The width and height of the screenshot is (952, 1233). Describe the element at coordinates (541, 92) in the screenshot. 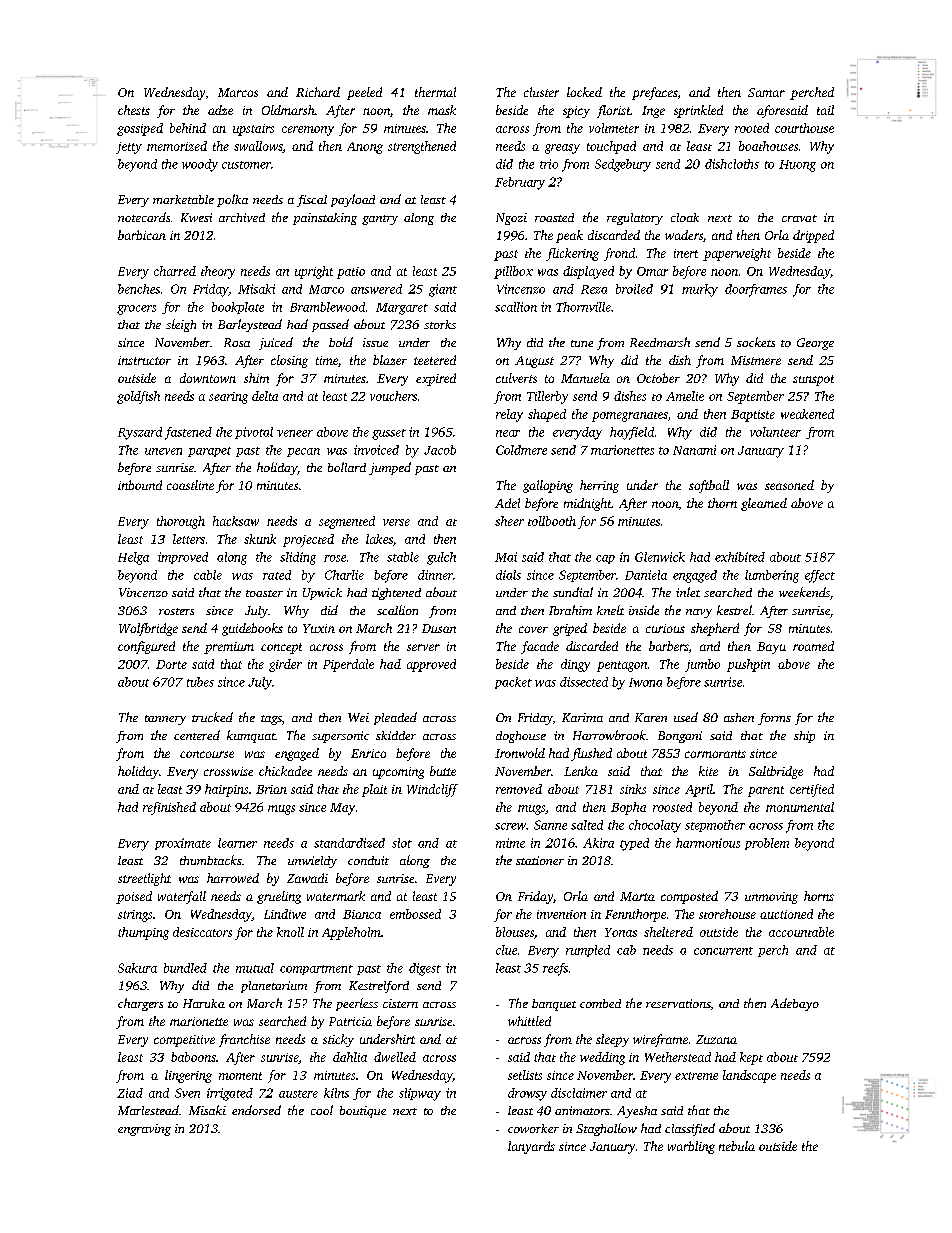

I see `cluster` at that location.
